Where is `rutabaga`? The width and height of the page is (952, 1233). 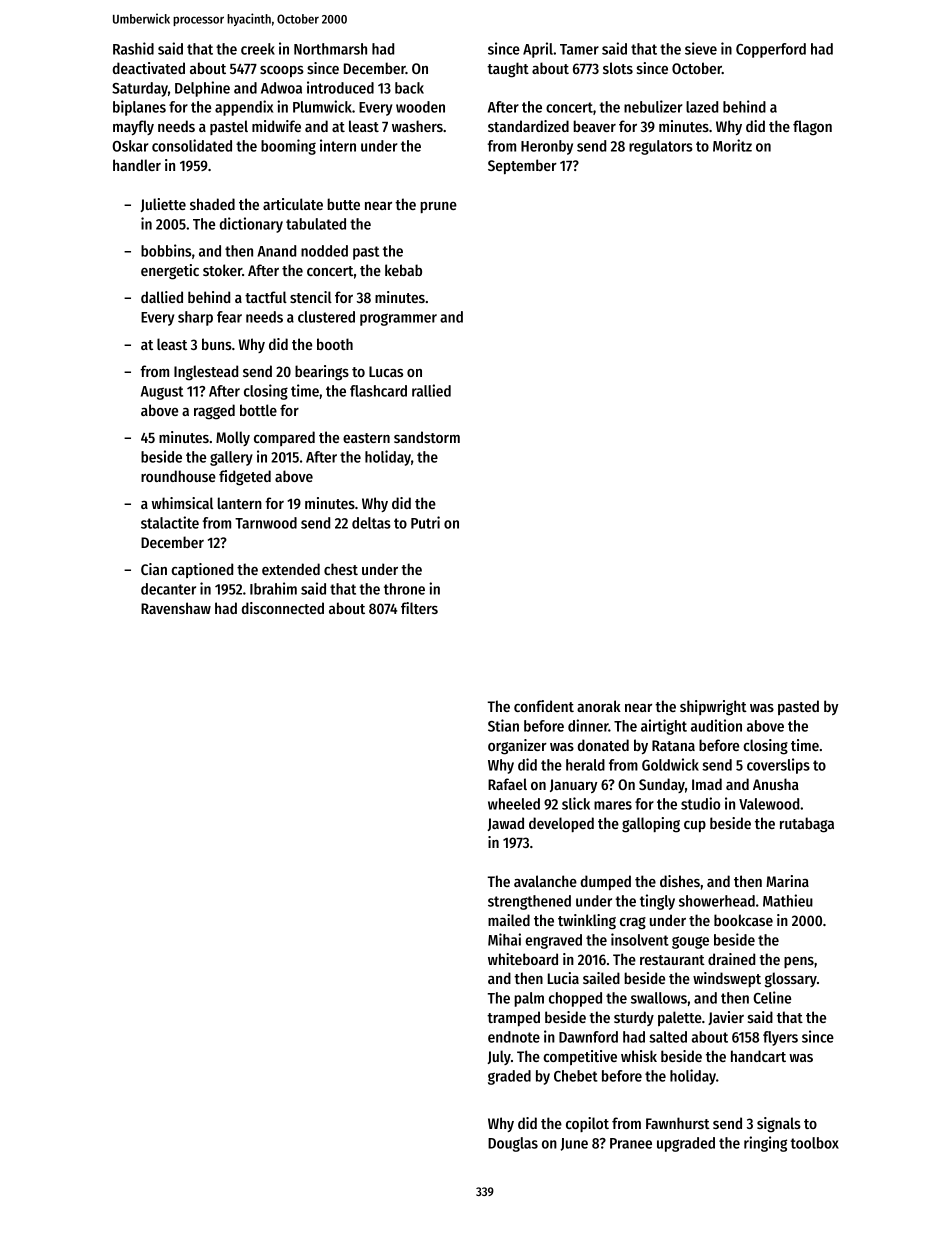 rutabaga is located at coordinates (807, 825).
